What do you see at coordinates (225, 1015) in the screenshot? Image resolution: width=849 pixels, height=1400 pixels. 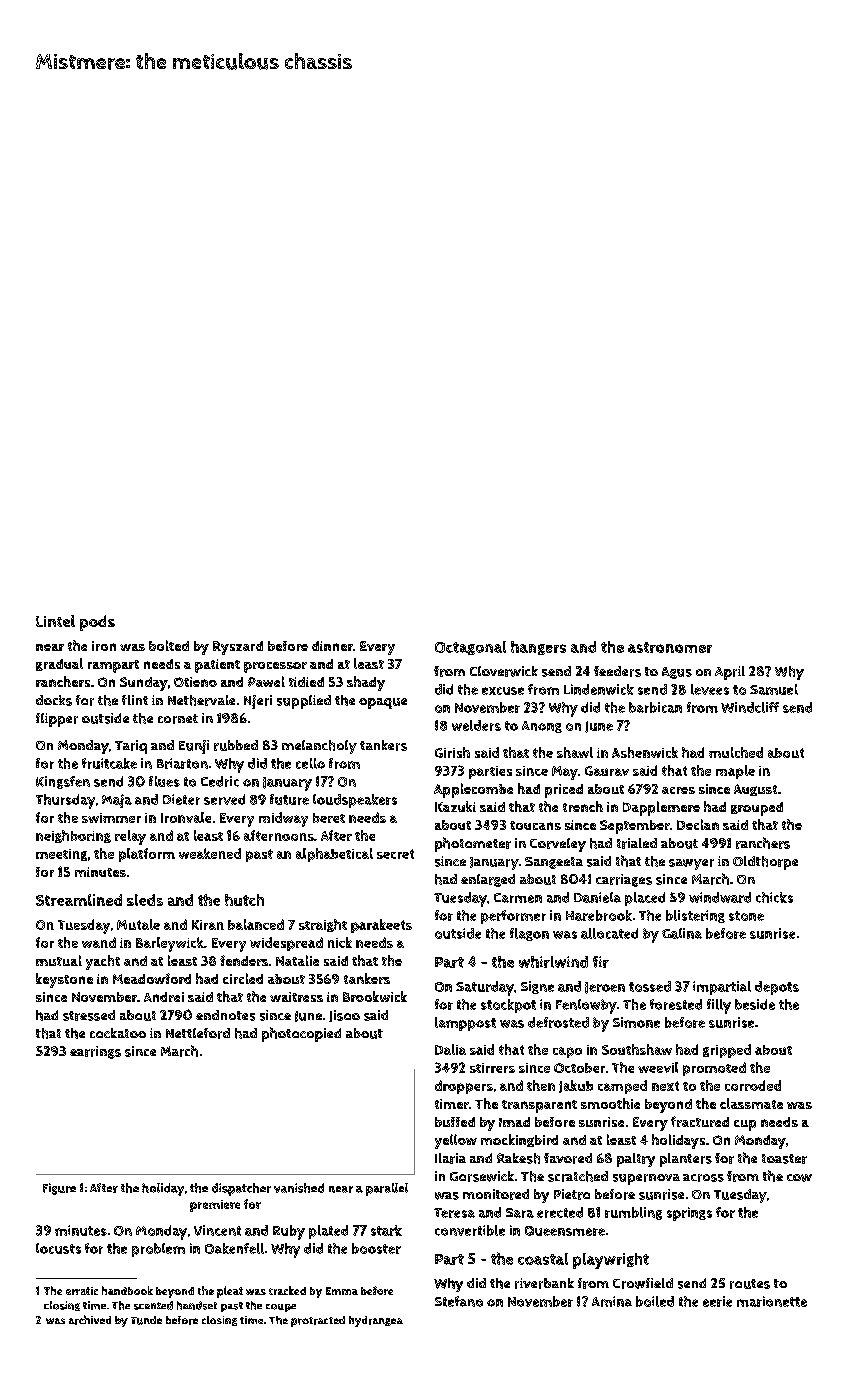 I see `endnotes` at bounding box center [225, 1015].
